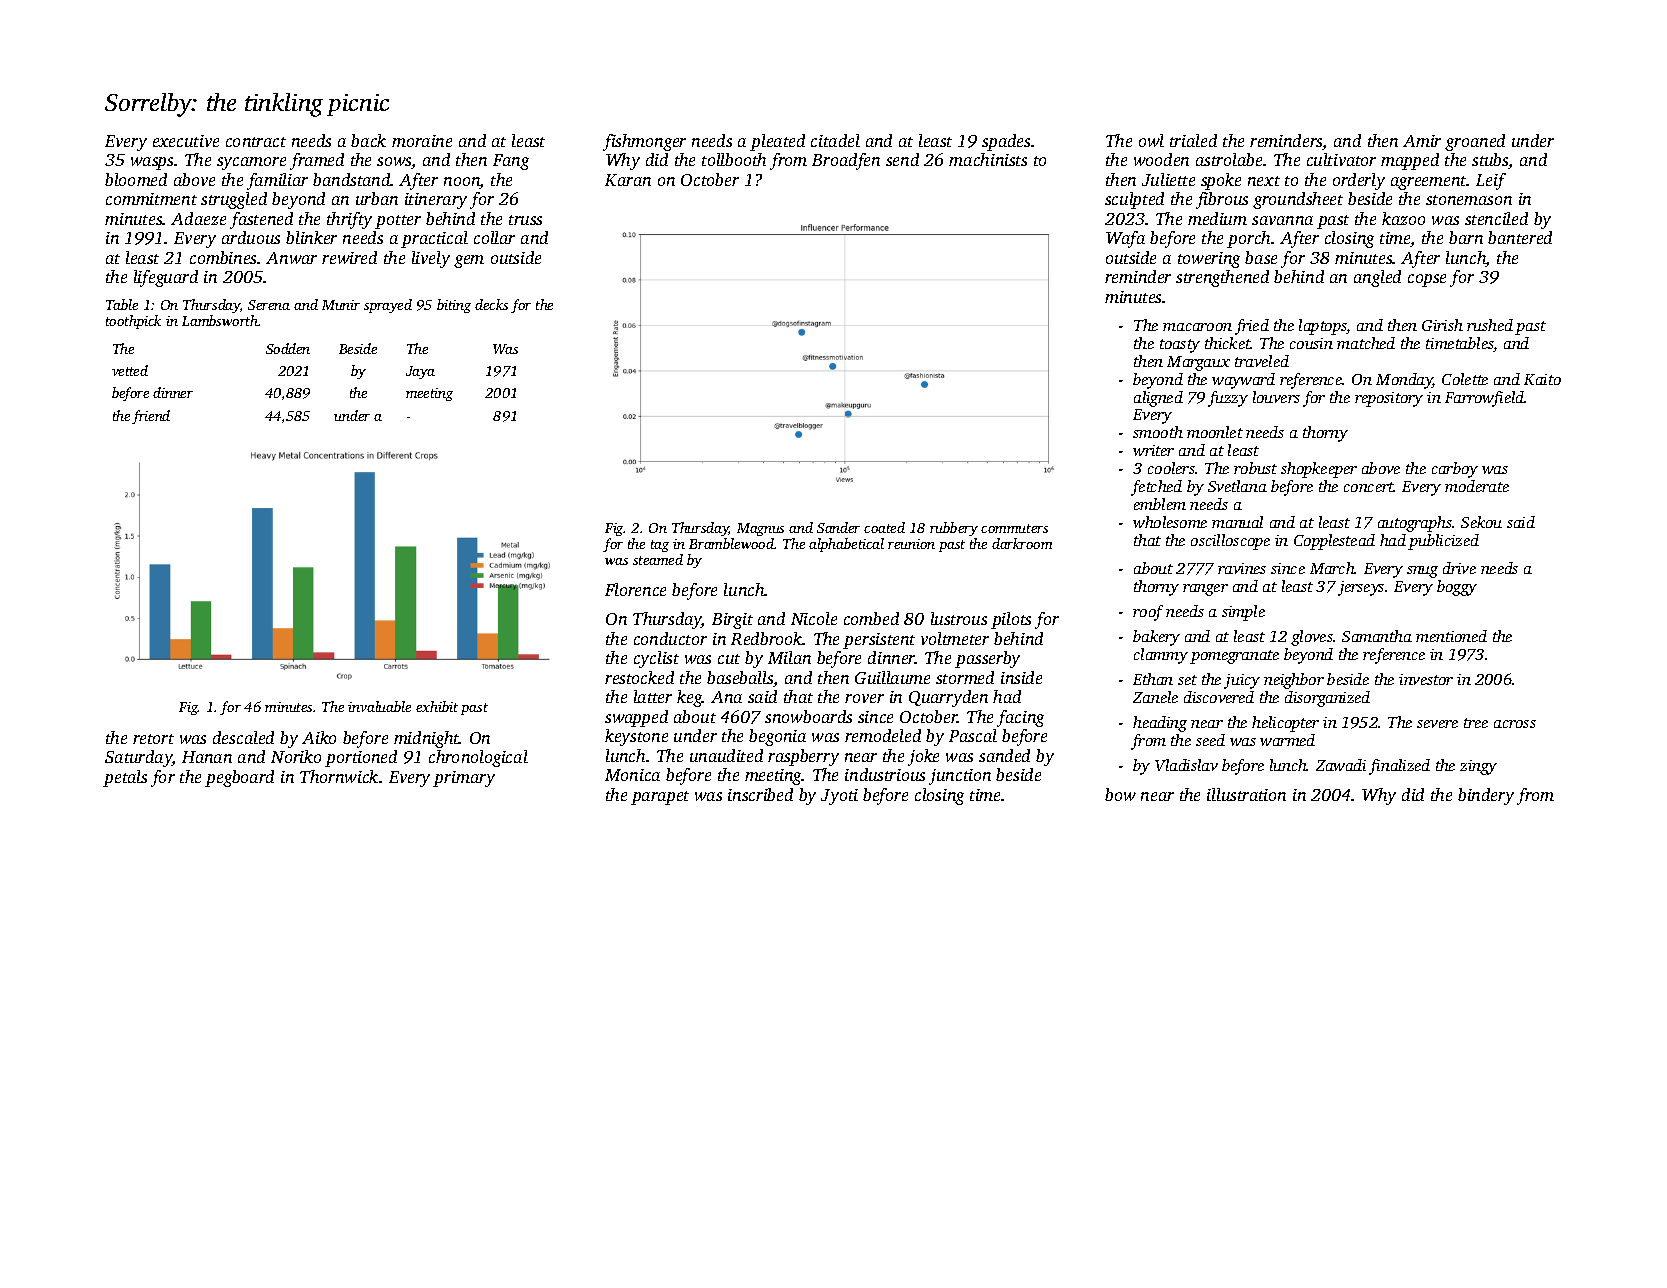 This image has width=1667, height=1288. What do you see at coordinates (1465, 379) in the image?
I see `Colette` at bounding box center [1465, 379].
